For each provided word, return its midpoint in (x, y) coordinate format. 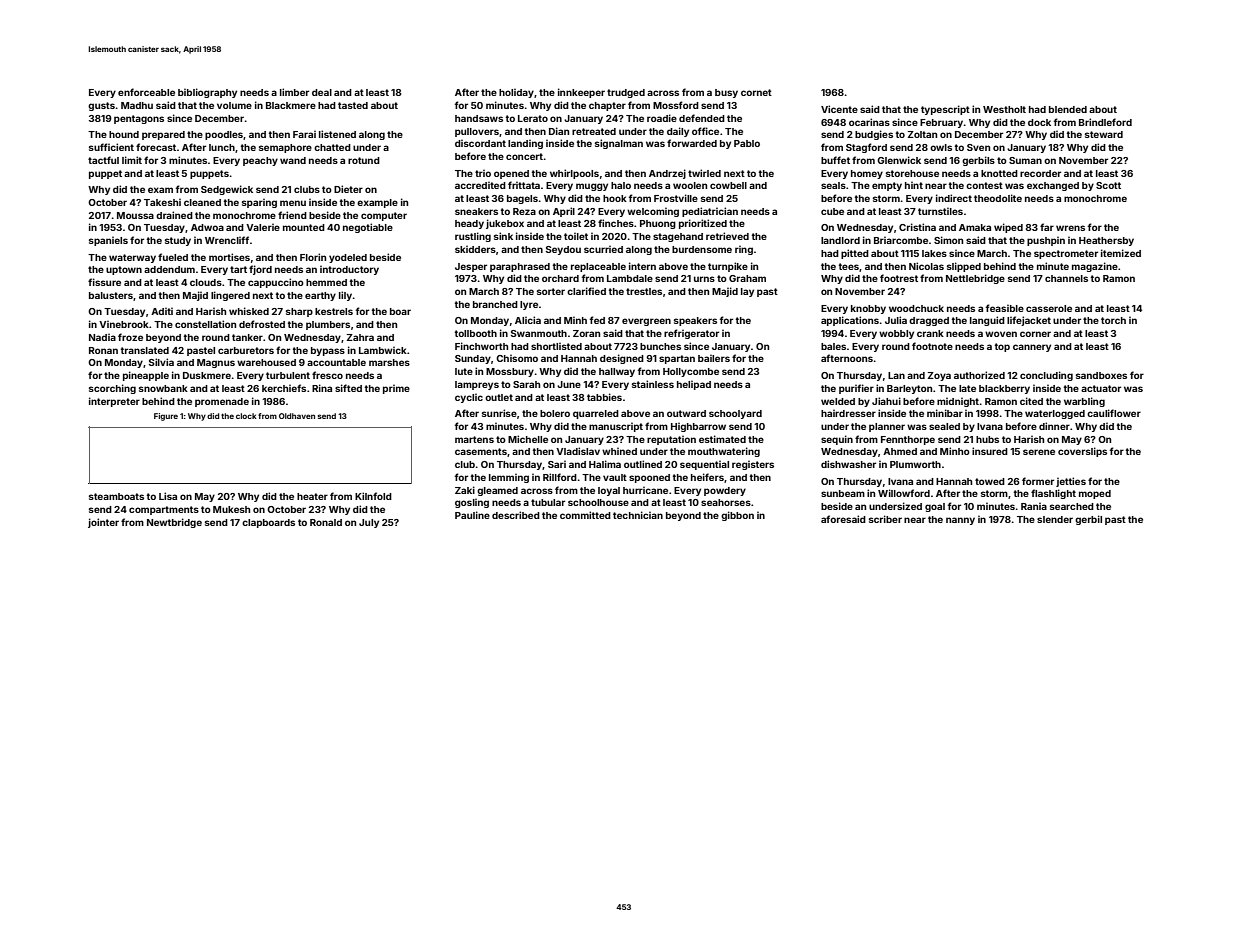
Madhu (137, 105)
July (369, 523)
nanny (960, 521)
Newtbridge (174, 523)
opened (511, 174)
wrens (1070, 228)
